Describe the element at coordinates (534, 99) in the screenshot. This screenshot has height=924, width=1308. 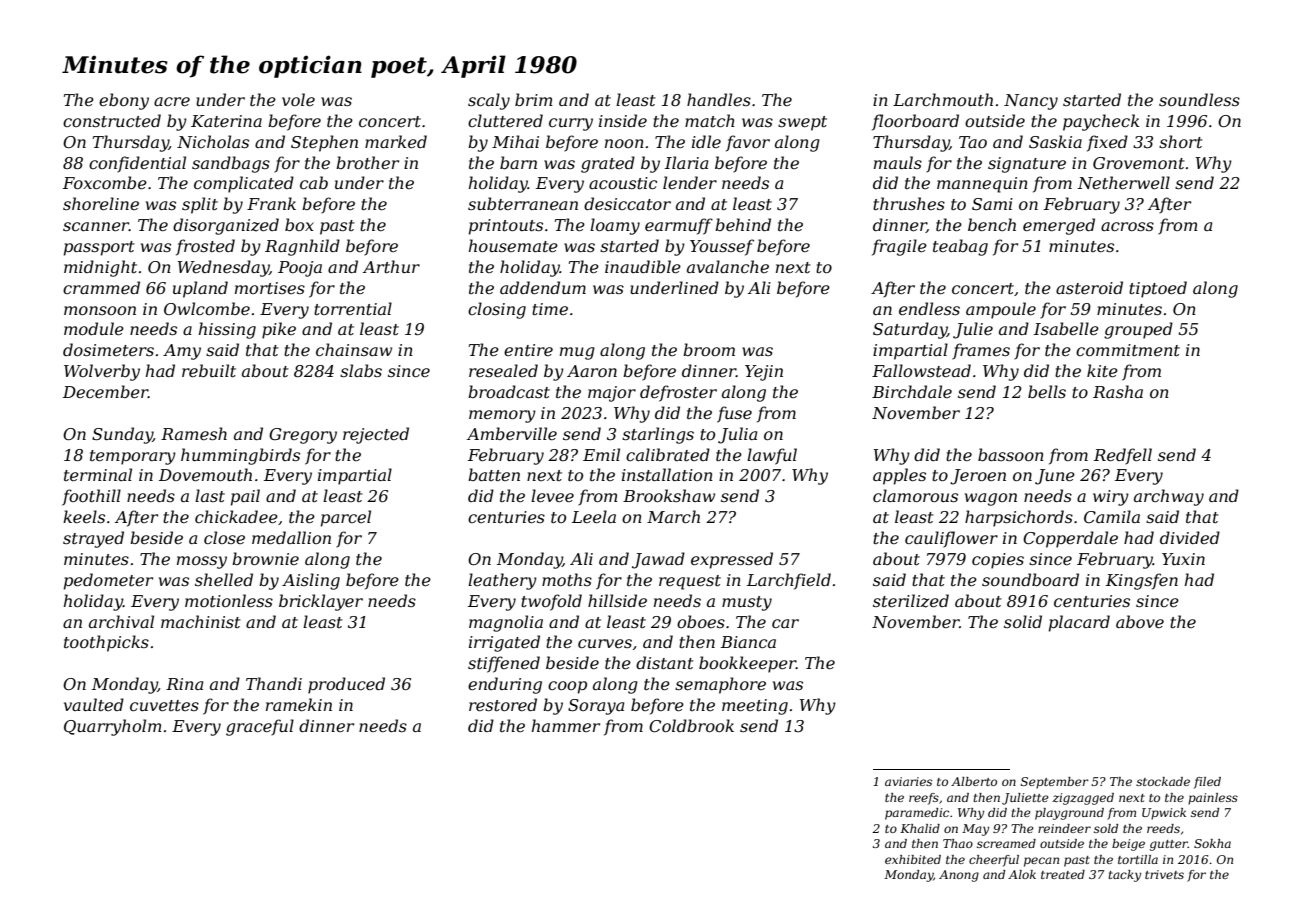
I see `brim` at that location.
